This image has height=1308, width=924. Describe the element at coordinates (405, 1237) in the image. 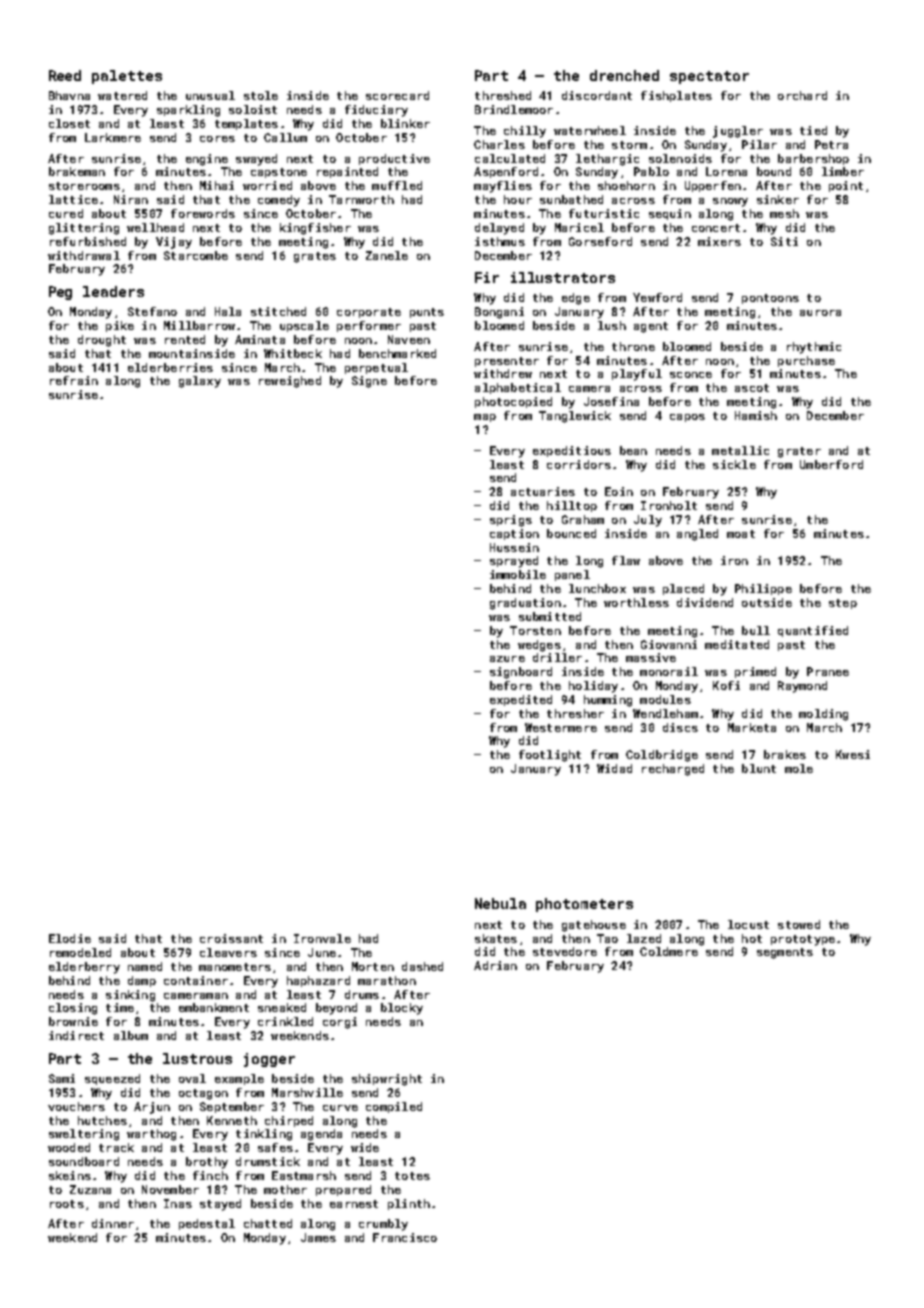

I see `Francisco` at that location.
